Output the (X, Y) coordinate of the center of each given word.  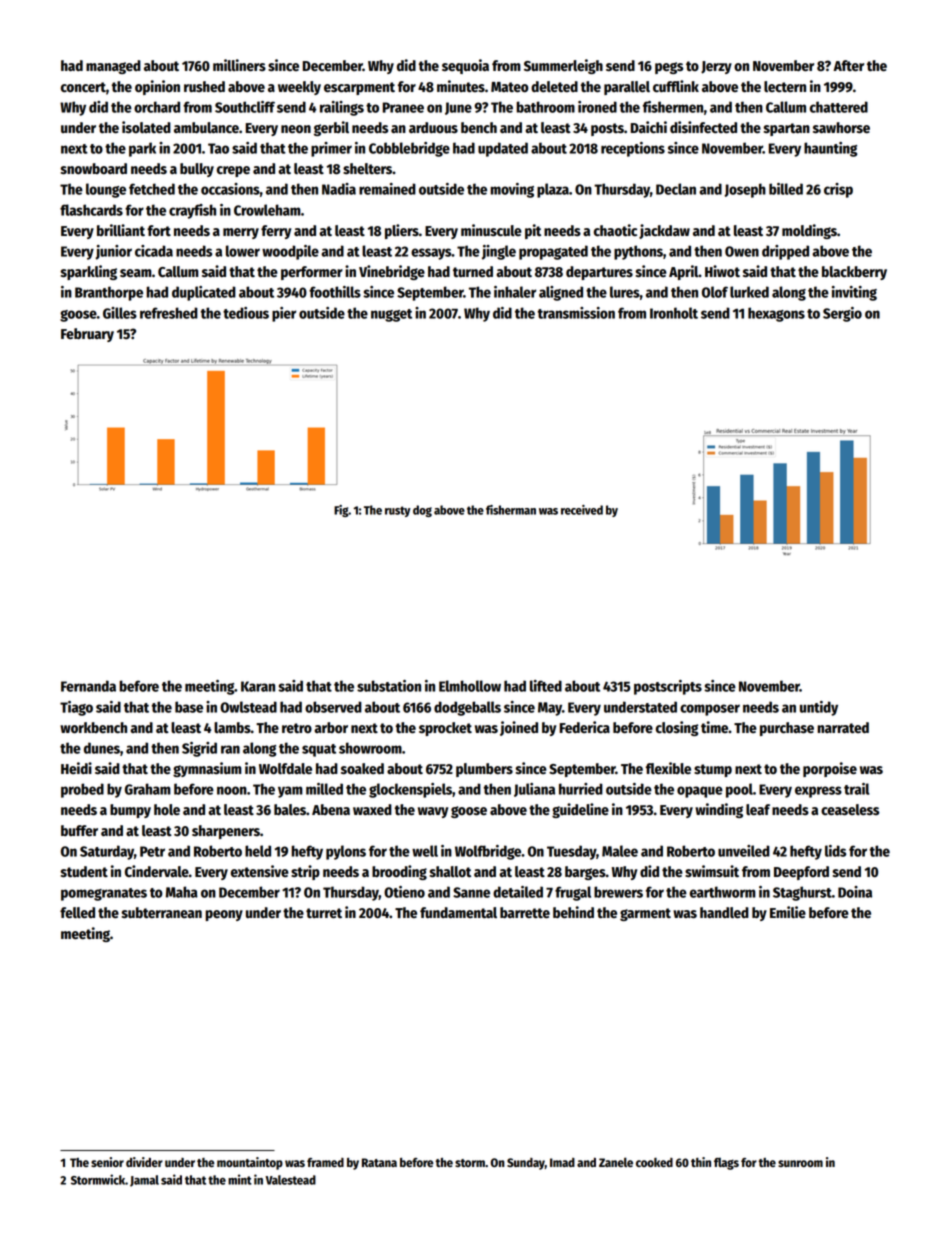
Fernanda (88, 686)
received (582, 510)
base (189, 707)
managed (113, 67)
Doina (855, 892)
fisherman (511, 510)
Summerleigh (563, 66)
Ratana (379, 1162)
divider (144, 1162)
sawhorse (841, 128)
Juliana (534, 790)
